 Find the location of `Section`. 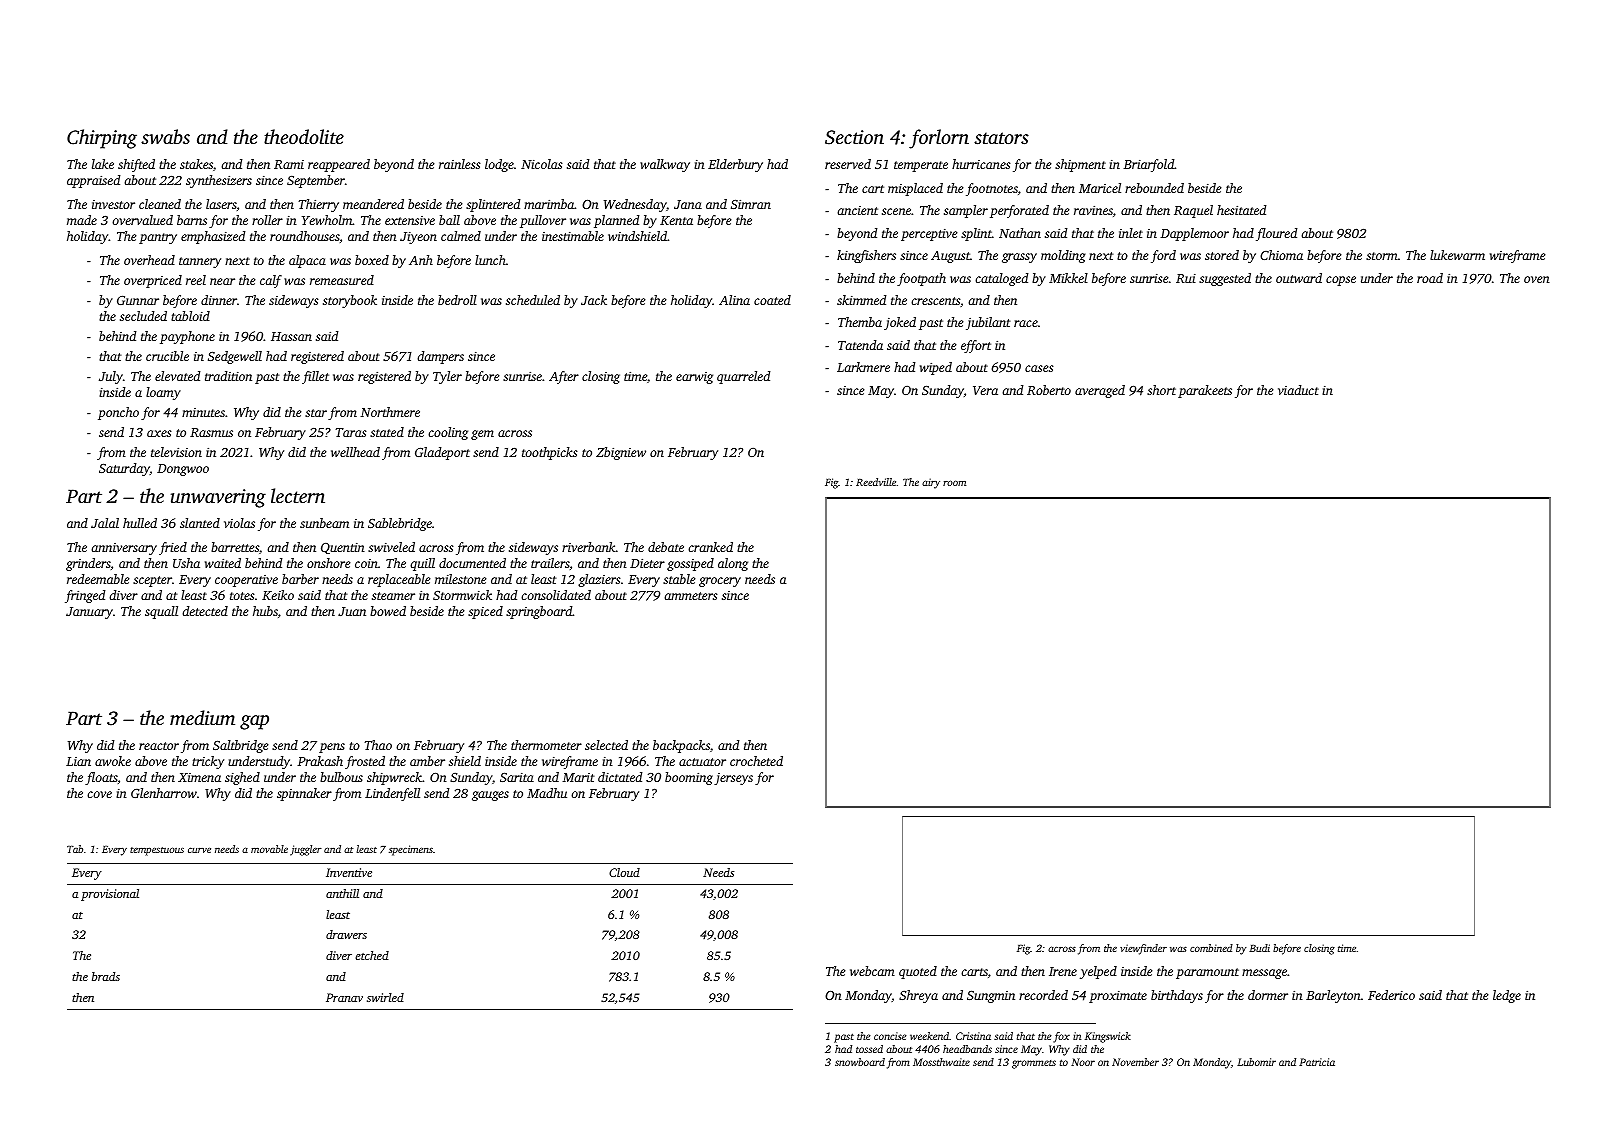

Section is located at coordinates (854, 137).
